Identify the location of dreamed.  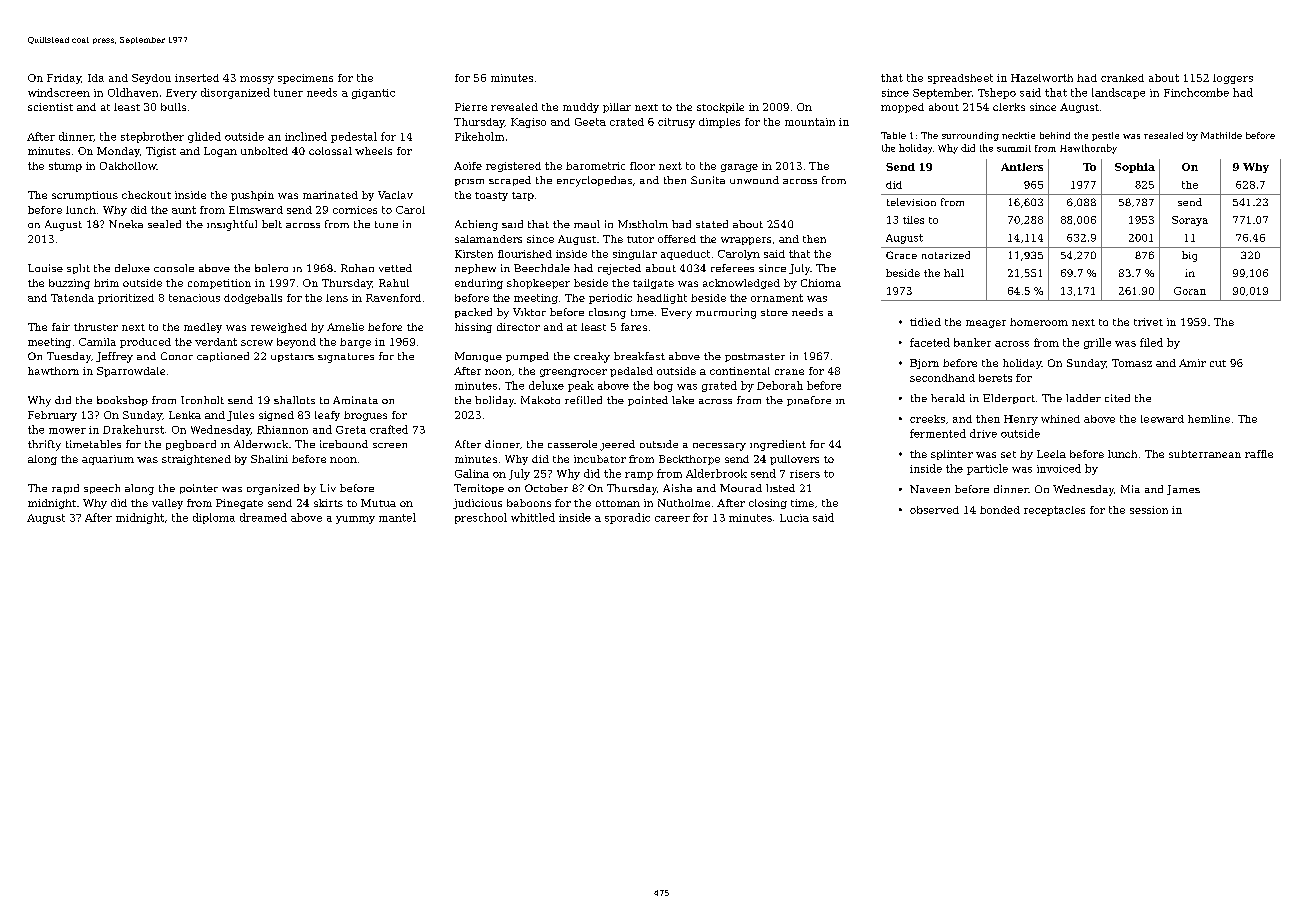
(263, 517).
